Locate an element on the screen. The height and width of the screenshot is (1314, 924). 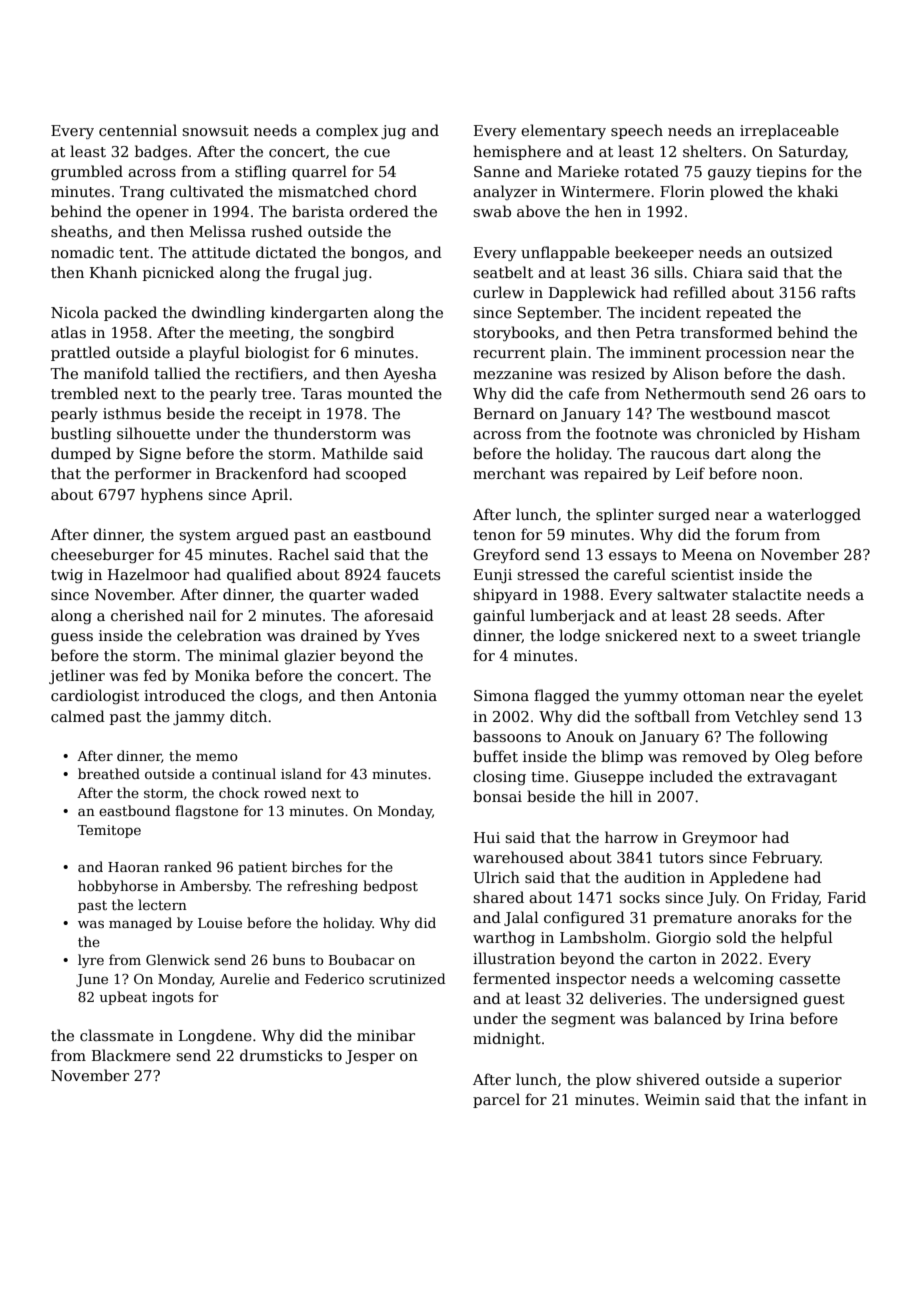
shivered is located at coordinates (668, 1079).
